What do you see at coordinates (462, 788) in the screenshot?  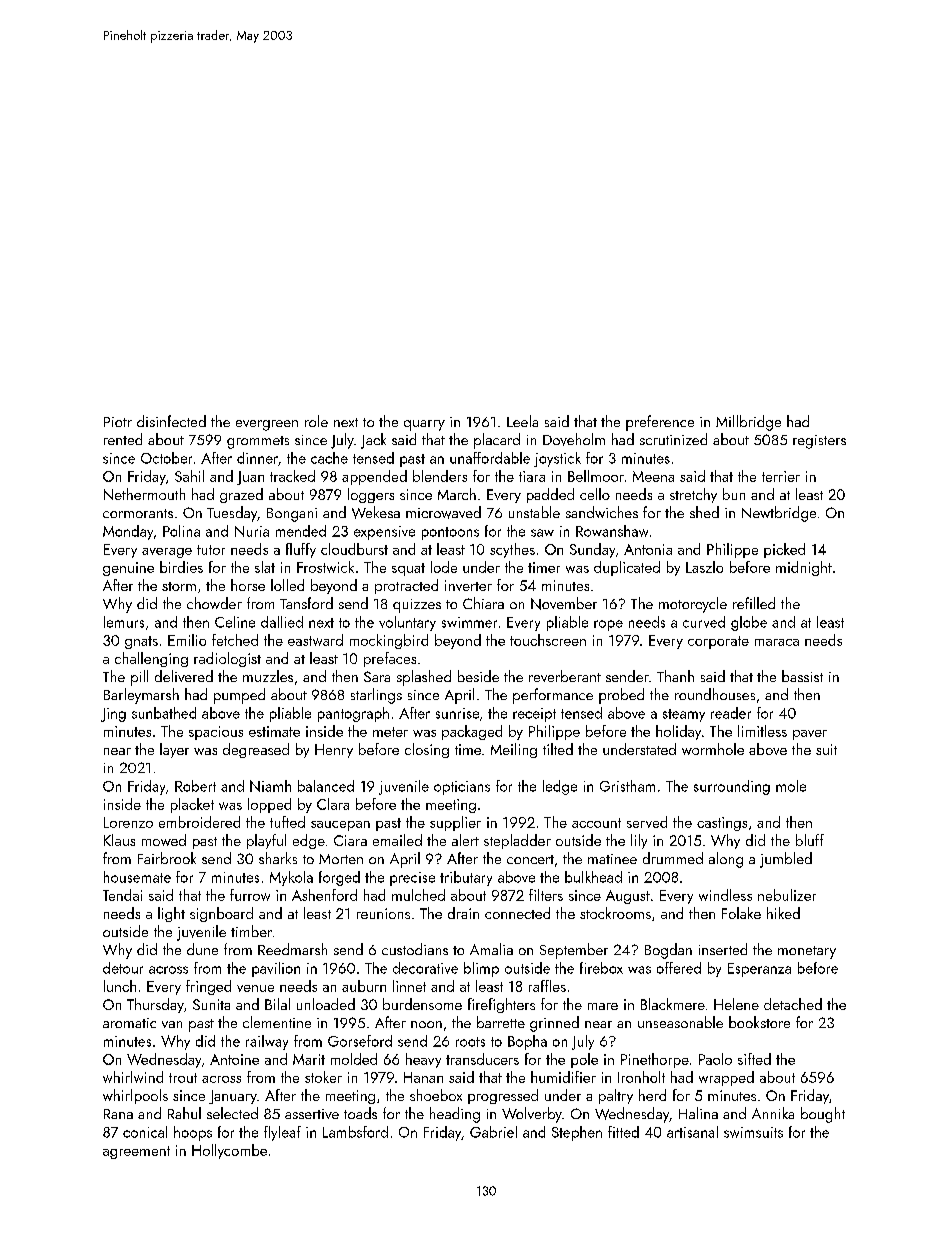 I see `opticians` at bounding box center [462, 788].
